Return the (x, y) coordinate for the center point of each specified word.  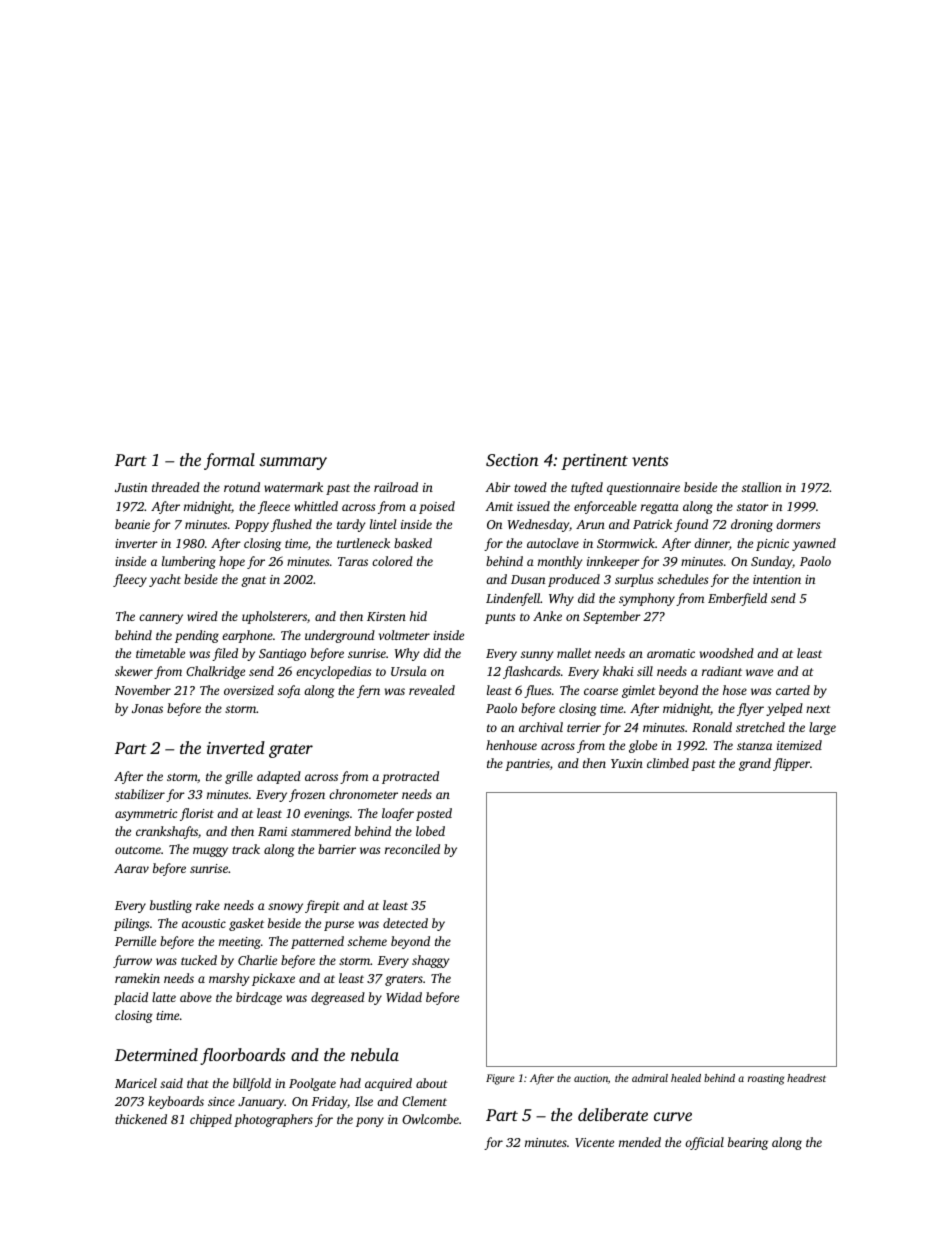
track (246, 849)
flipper (791, 764)
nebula (375, 1054)
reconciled (412, 849)
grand (755, 764)
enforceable (605, 507)
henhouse (511, 745)
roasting (766, 1079)
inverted (236, 747)
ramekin (137, 978)
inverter (136, 543)
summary (293, 463)
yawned (814, 544)
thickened (141, 1119)
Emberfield (737, 599)
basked (413, 543)
